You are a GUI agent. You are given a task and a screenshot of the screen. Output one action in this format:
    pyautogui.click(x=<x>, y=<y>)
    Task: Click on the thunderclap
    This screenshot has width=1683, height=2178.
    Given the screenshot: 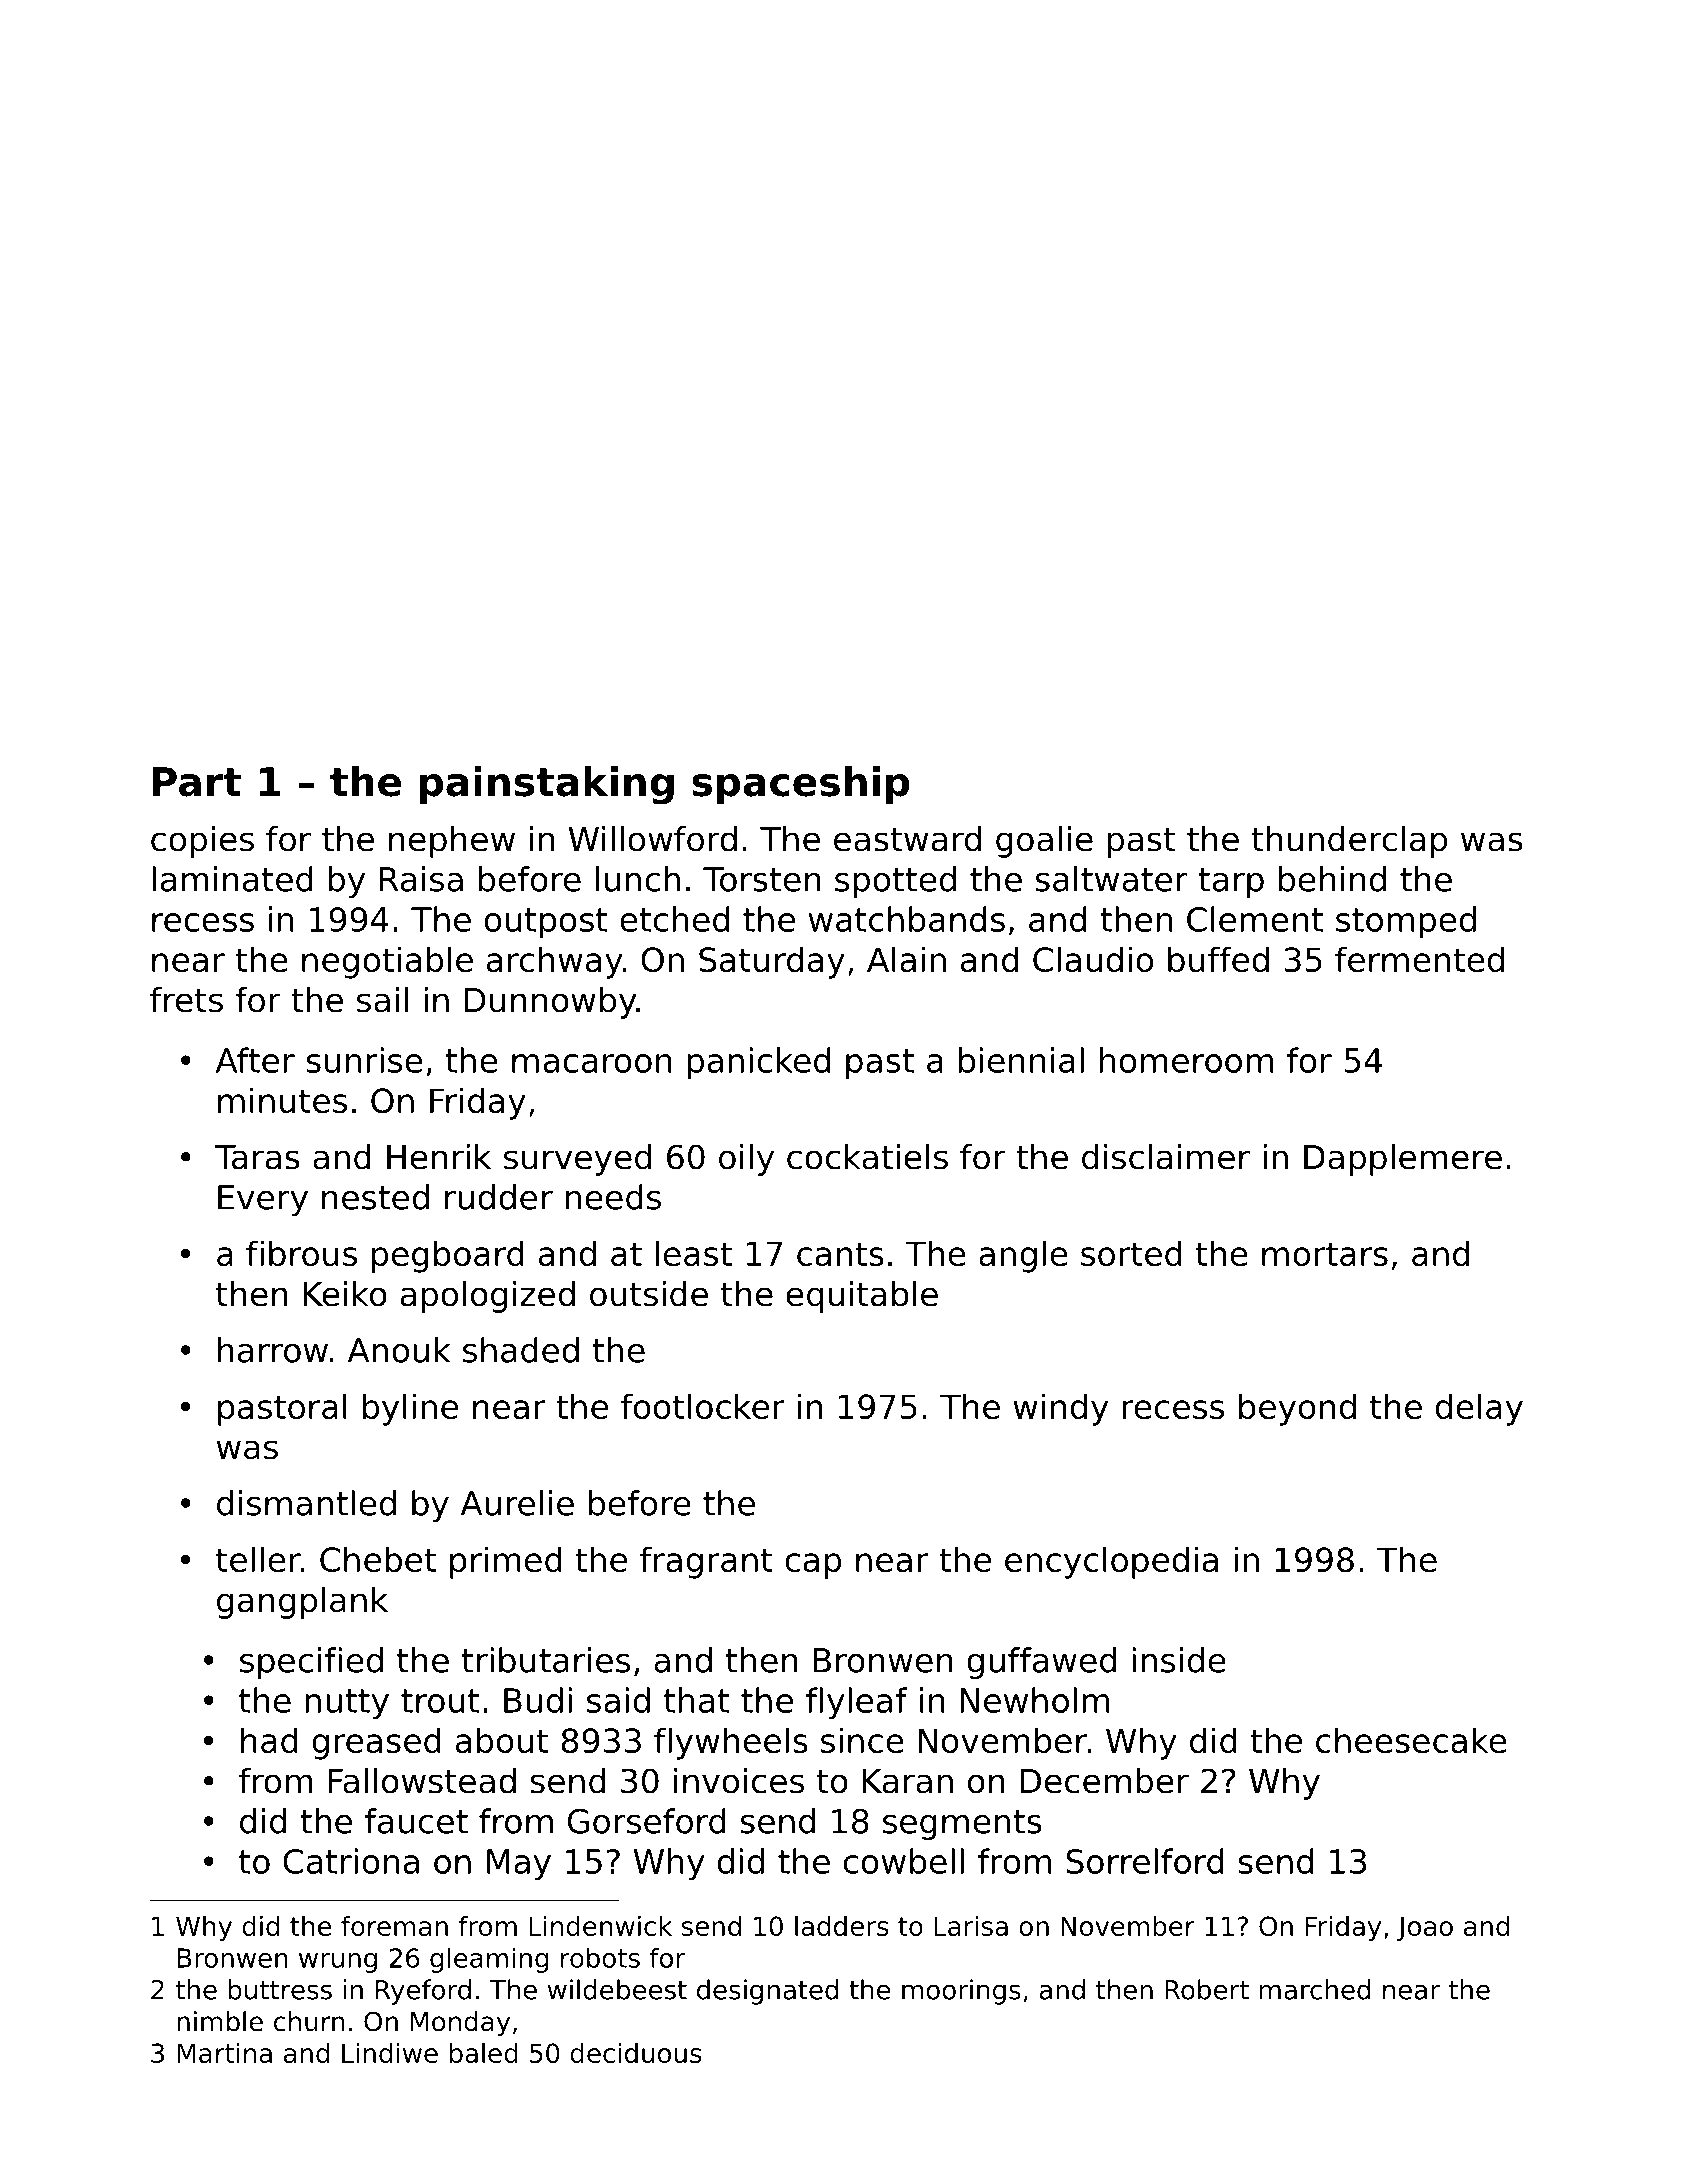 What is the action you would take?
    pyautogui.click(x=1349, y=842)
